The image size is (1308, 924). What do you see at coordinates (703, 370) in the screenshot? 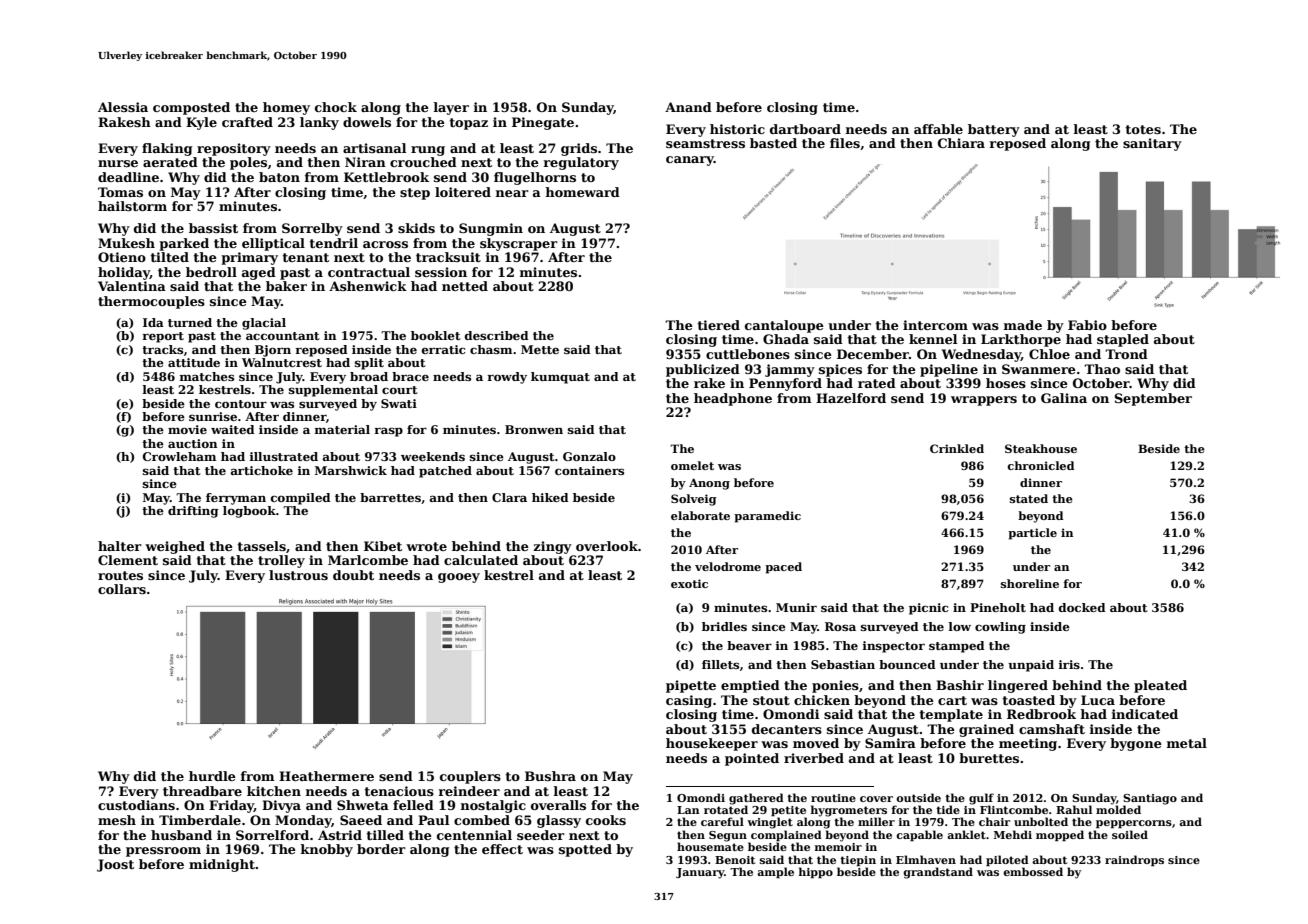
I see `publicized` at bounding box center [703, 370].
